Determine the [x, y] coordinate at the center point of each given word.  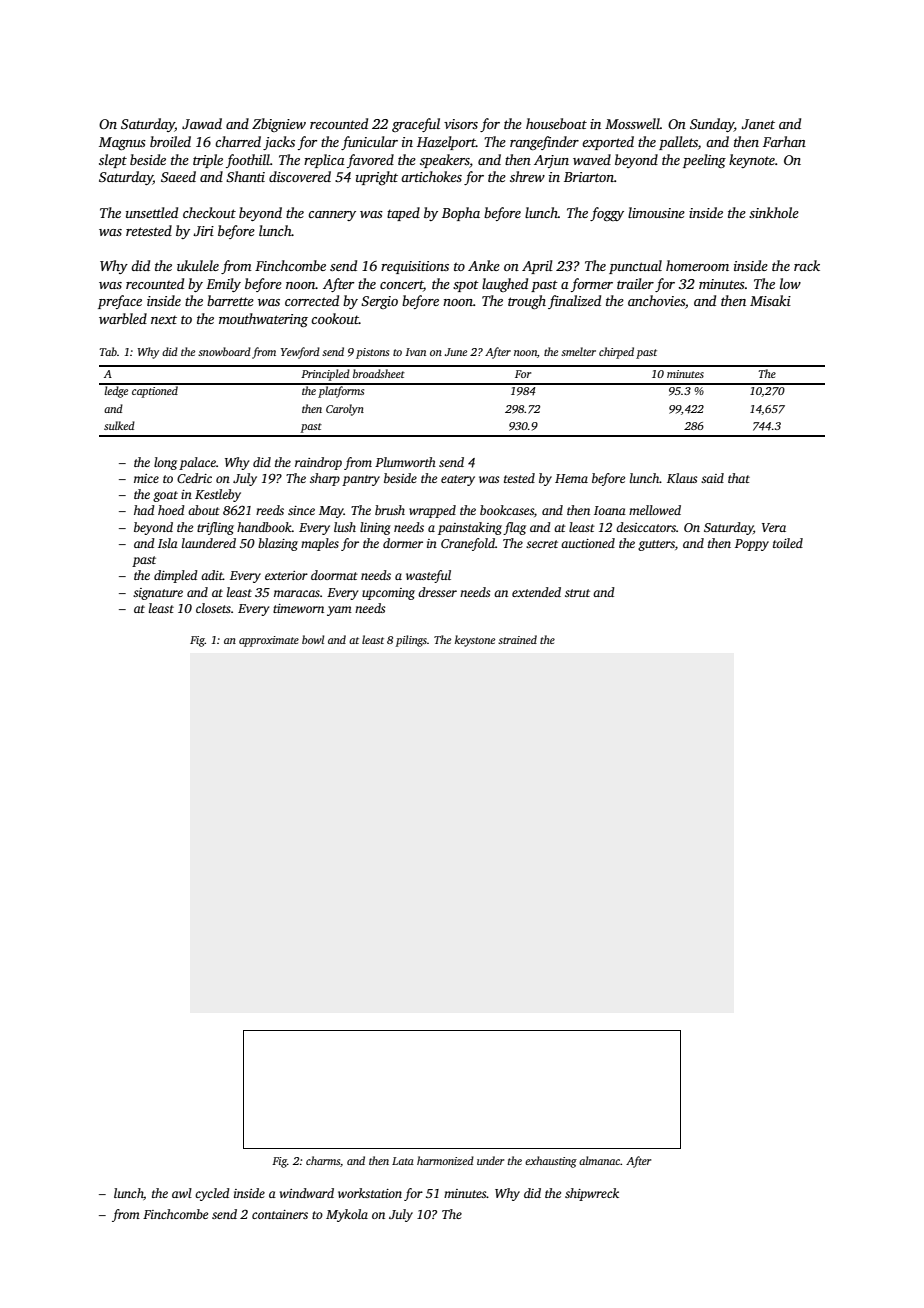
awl [182, 1193]
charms [323, 1160]
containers [280, 1214]
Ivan [415, 352]
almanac [599, 1160]
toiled [788, 543]
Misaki [770, 300]
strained [517, 639]
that [739, 478]
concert [402, 285]
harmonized [445, 1160]
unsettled [152, 212]
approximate [269, 641]
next [164, 319]
